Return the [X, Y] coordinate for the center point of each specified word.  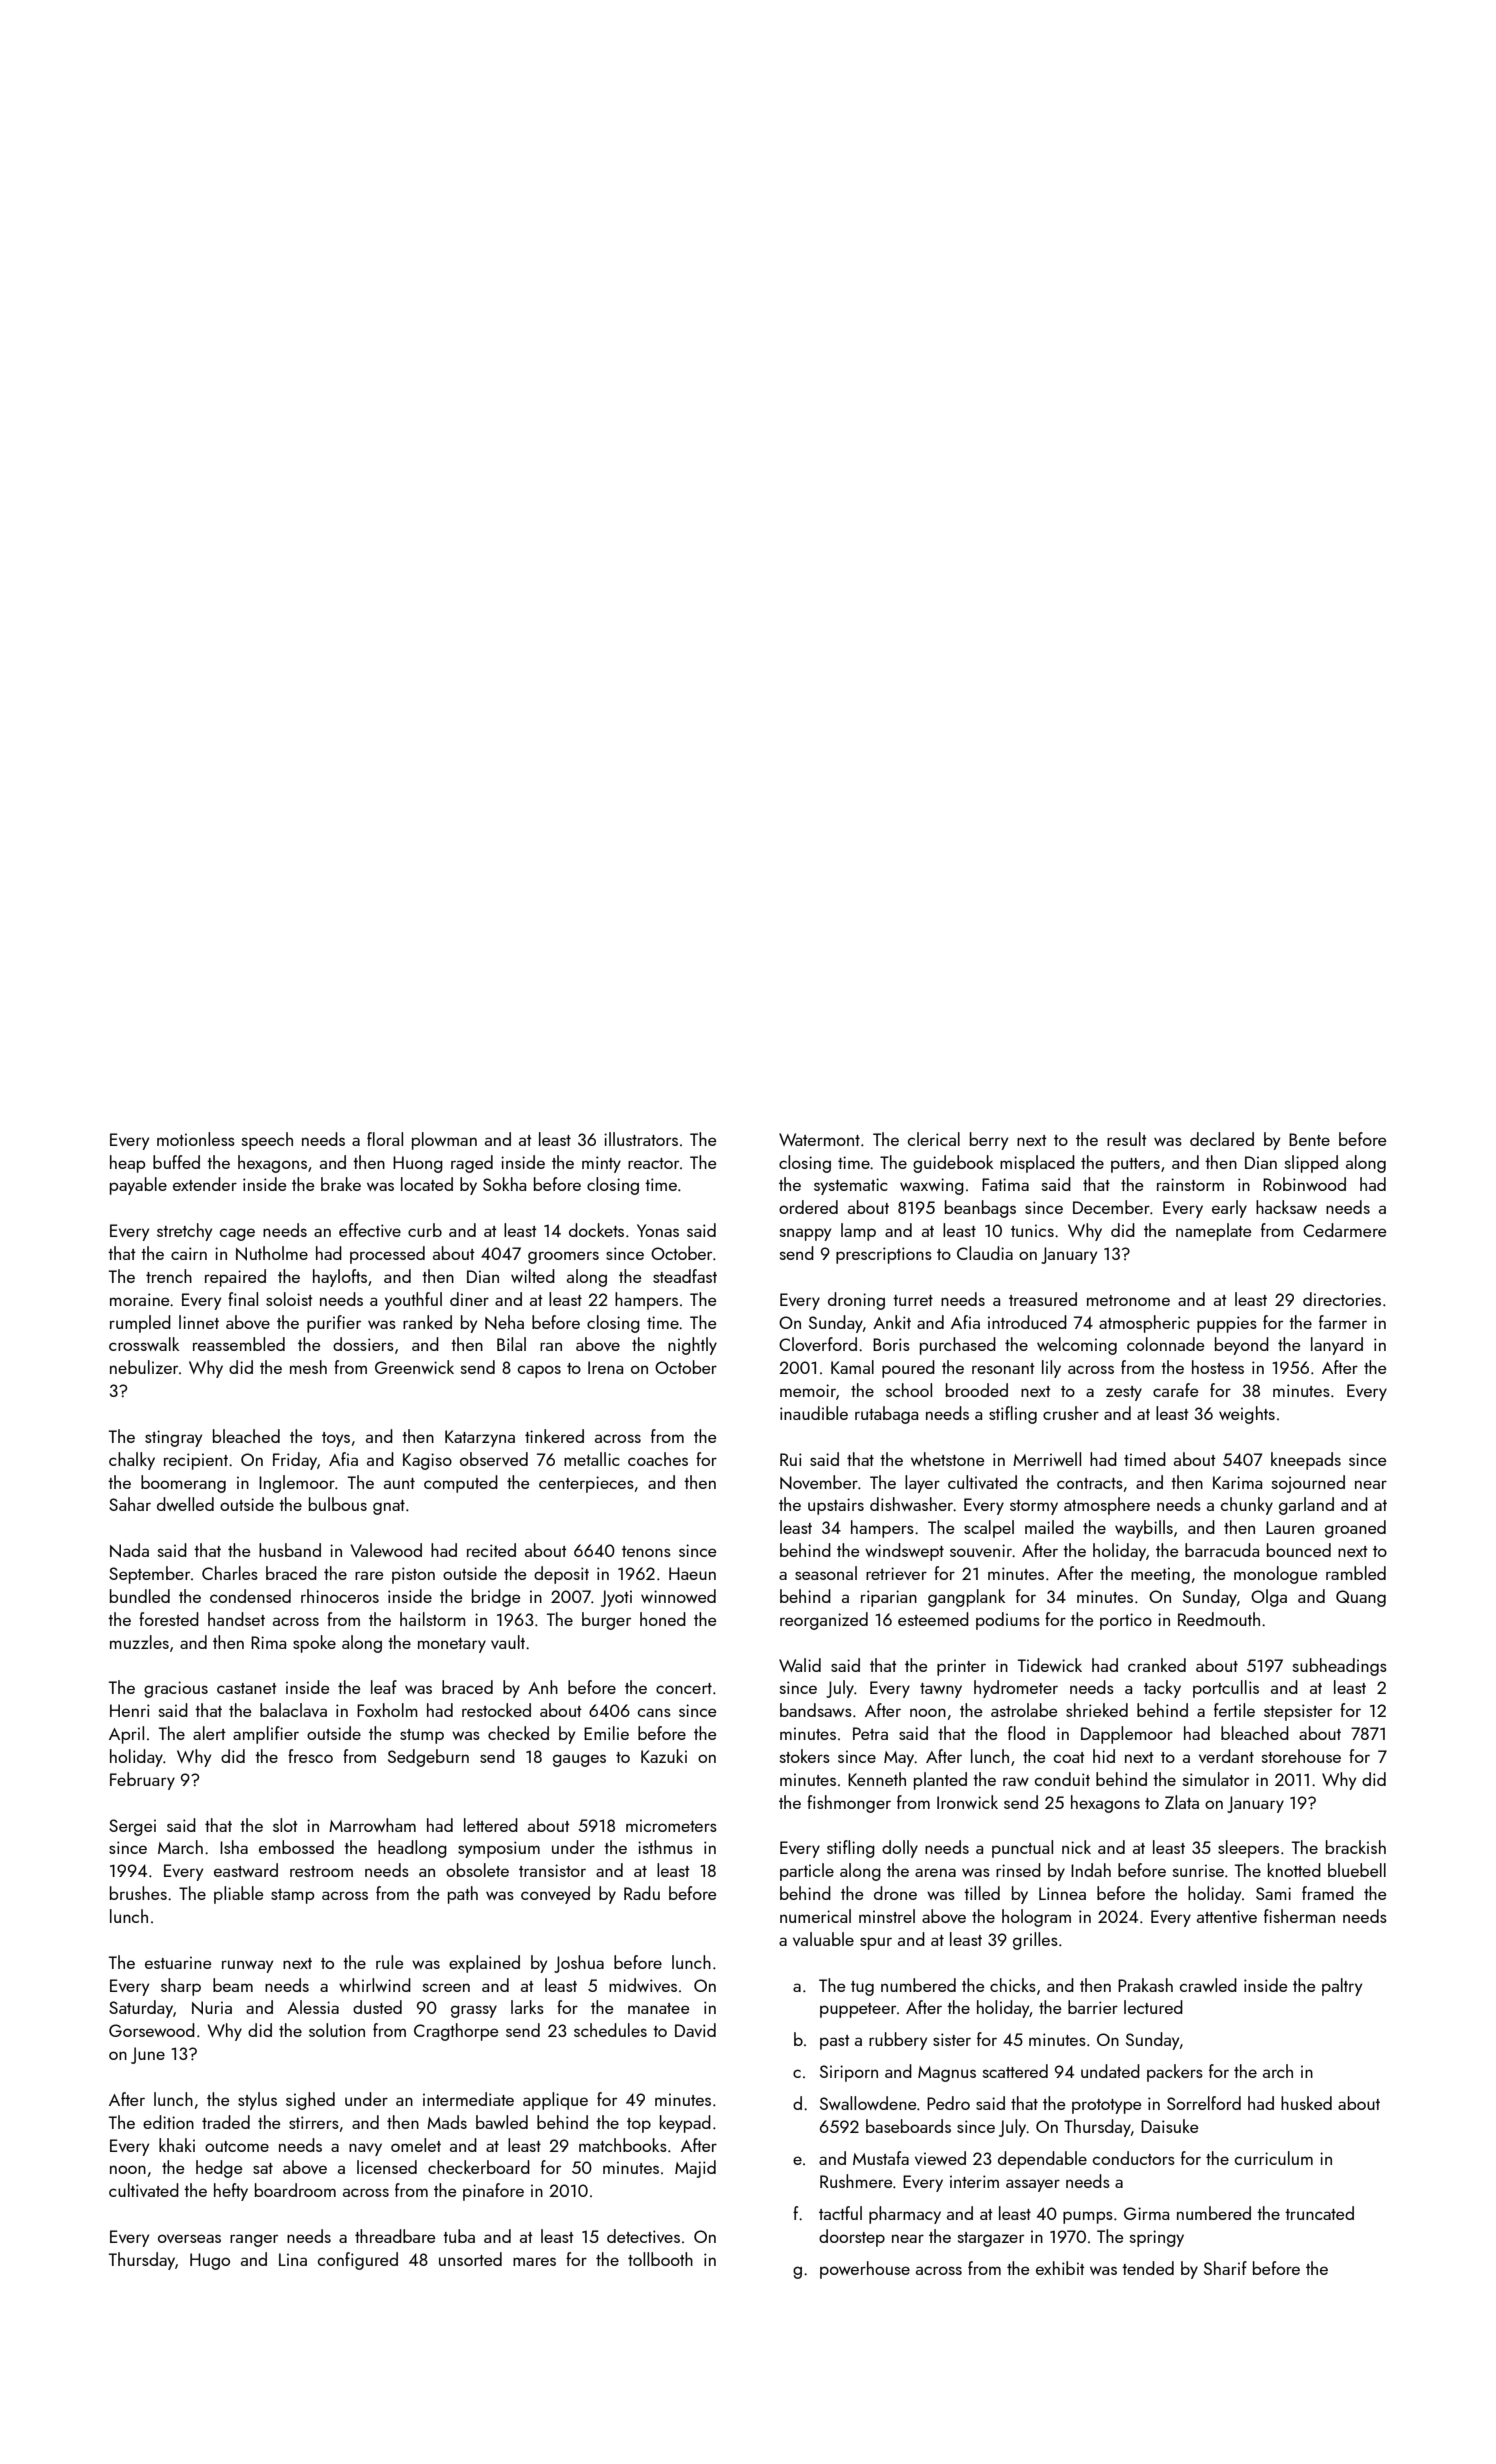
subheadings [1340, 1667]
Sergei [132, 1827]
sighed [310, 2101]
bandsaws [816, 1710]
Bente [1309, 1139]
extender [205, 1184]
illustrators [641, 1139]
